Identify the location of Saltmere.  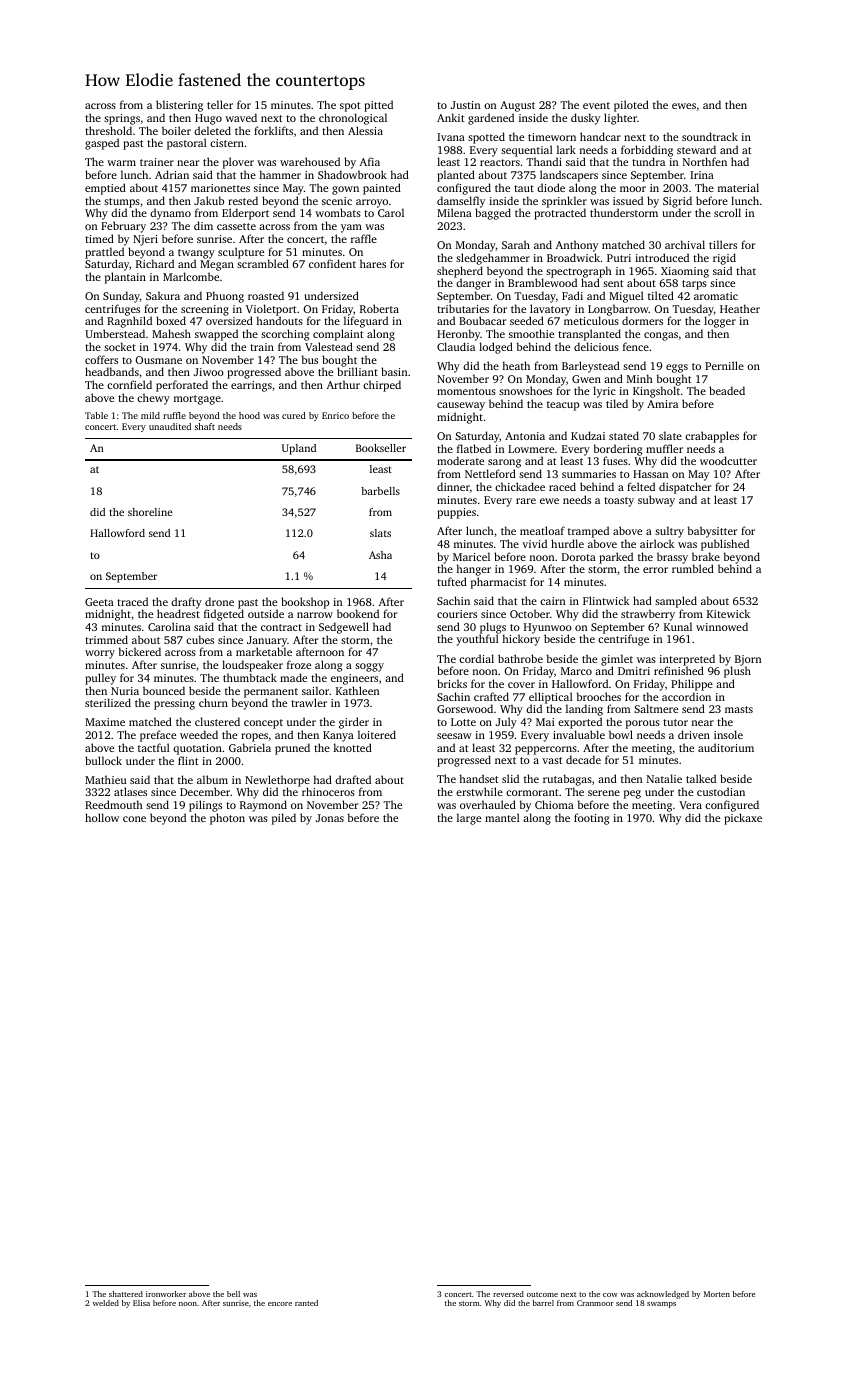
(656, 708).
